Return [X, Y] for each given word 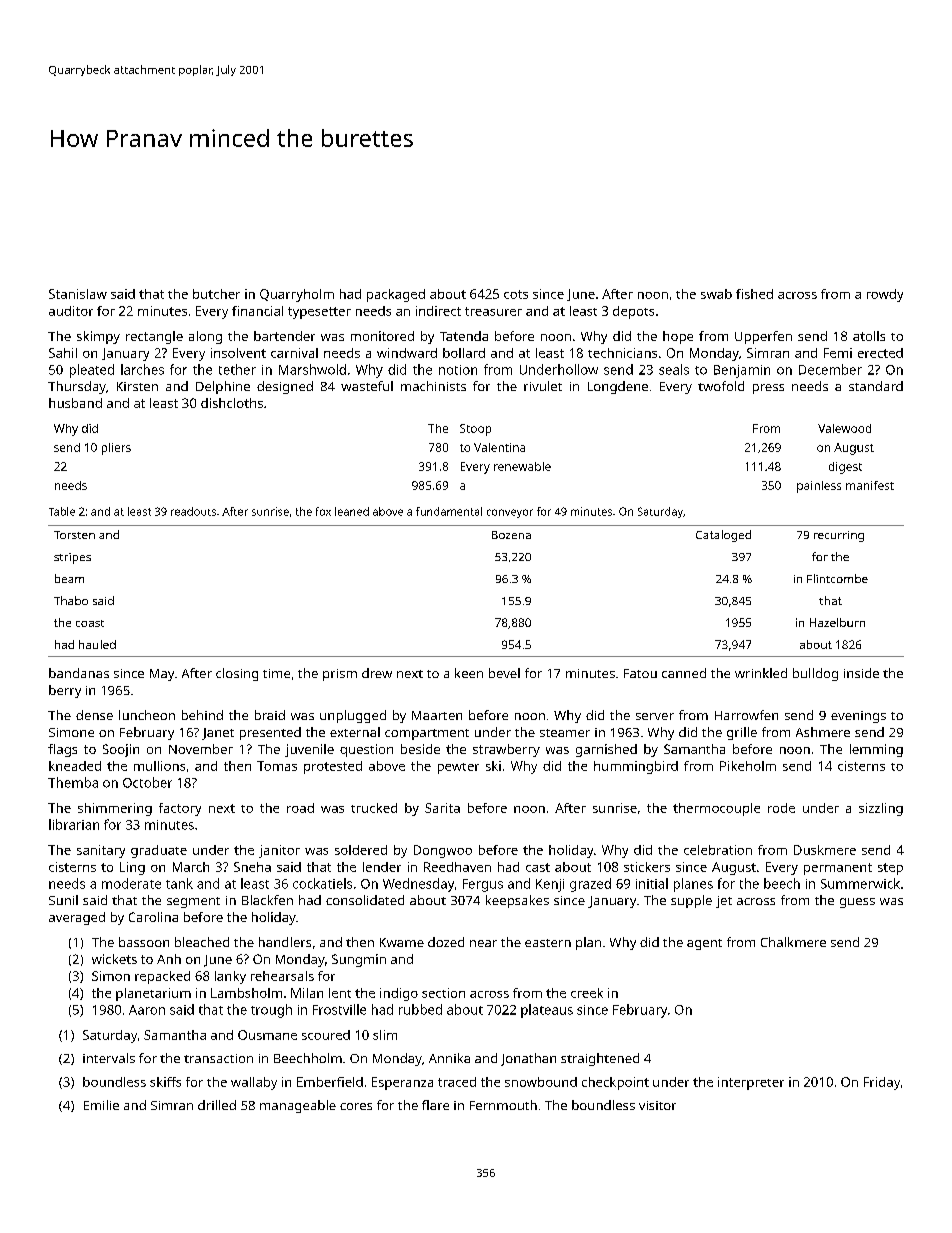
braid [270, 715]
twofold [721, 386]
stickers [647, 867]
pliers [116, 449]
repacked [162, 977]
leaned [352, 511]
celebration [718, 850]
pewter [458, 768]
